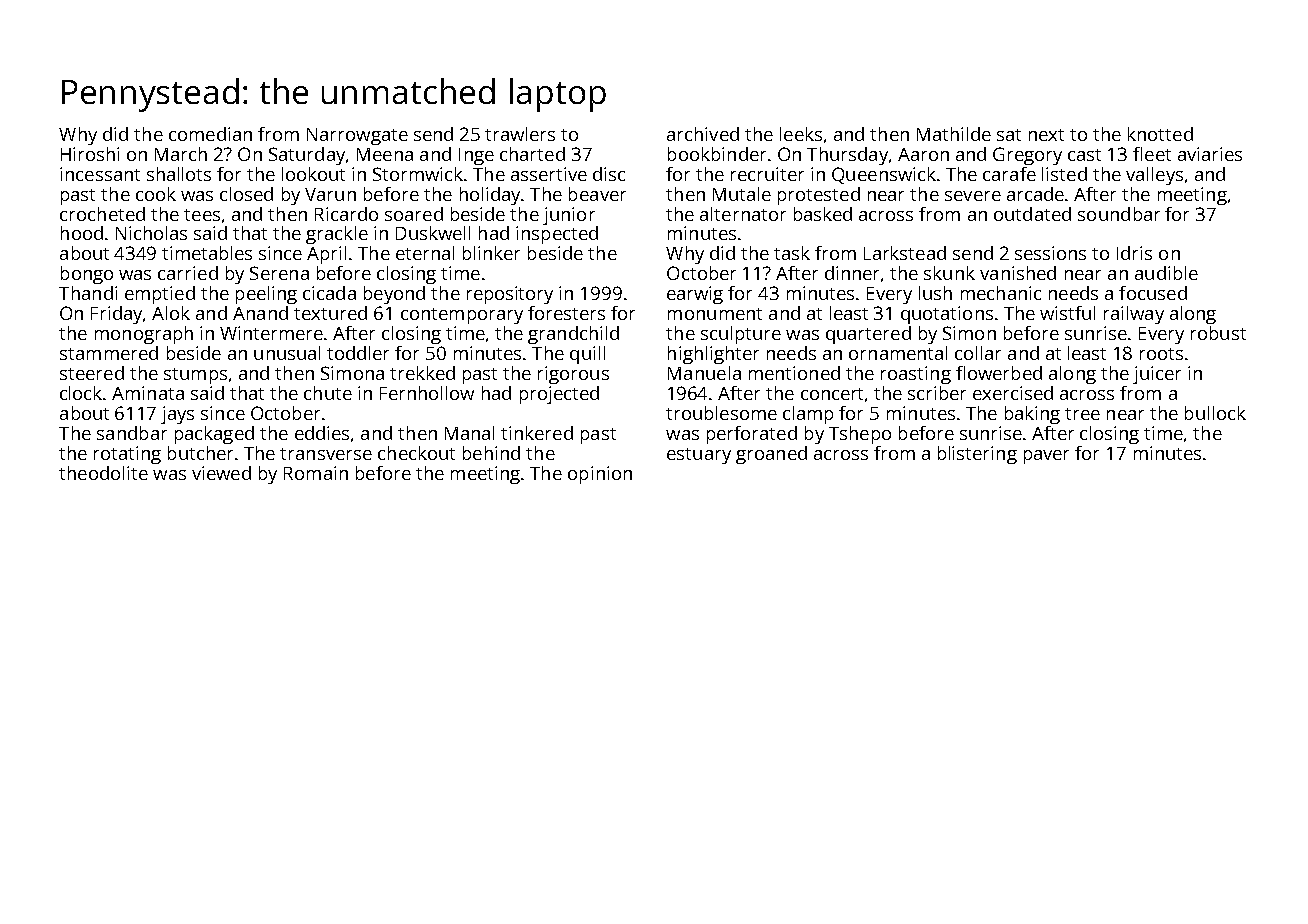 Image resolution: width=1308 pixels, height=924 pixels. I want to click on knotted, so click(1160, 134).
